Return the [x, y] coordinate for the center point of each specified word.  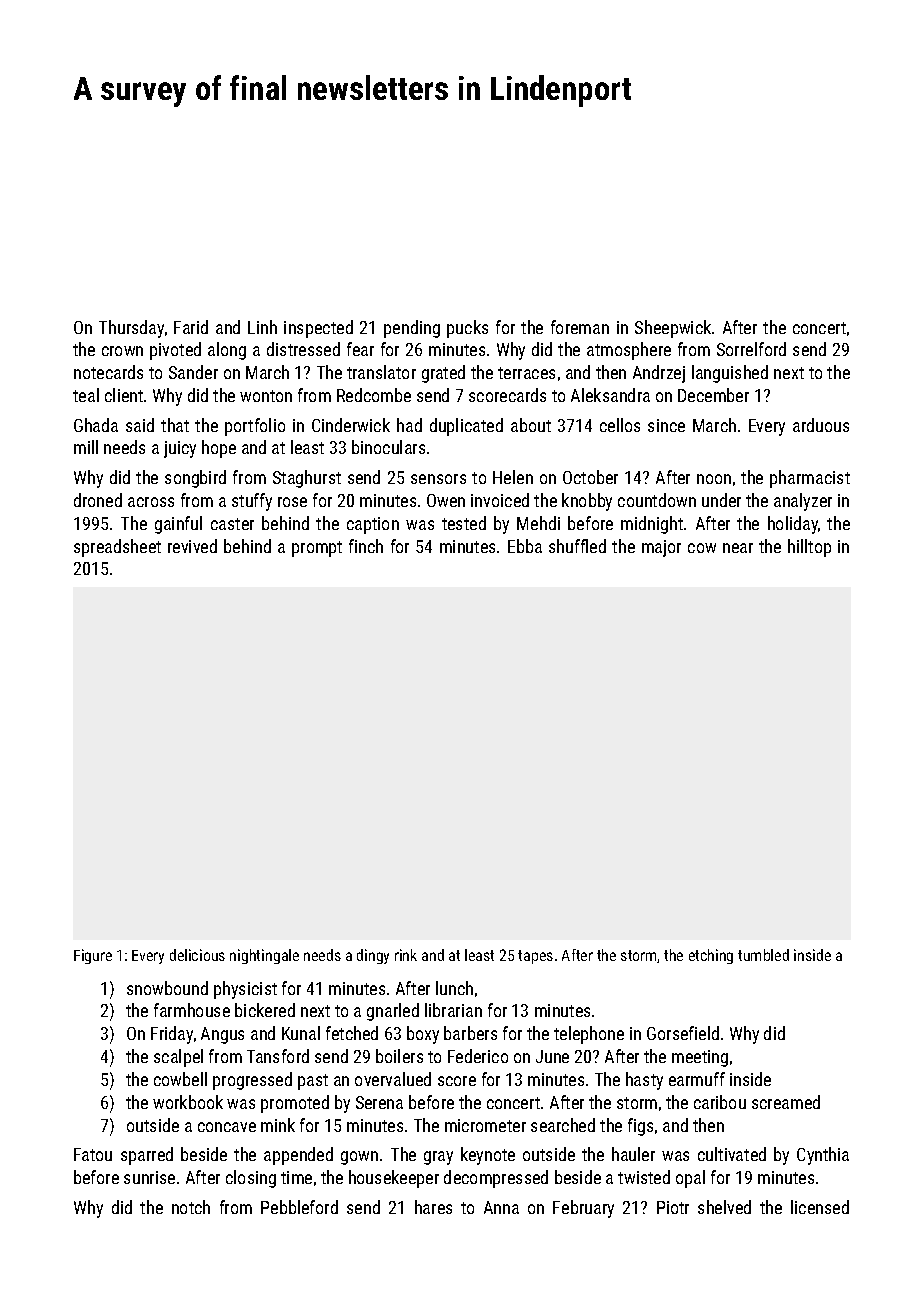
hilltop [809, 548]
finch [366, 546]
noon [714, 479]
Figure [93, 956]
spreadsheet [117, 548]
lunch [454, 988]
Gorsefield [683, 1033]
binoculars [388, 447]
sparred [147, 1156]
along [227, 351]
